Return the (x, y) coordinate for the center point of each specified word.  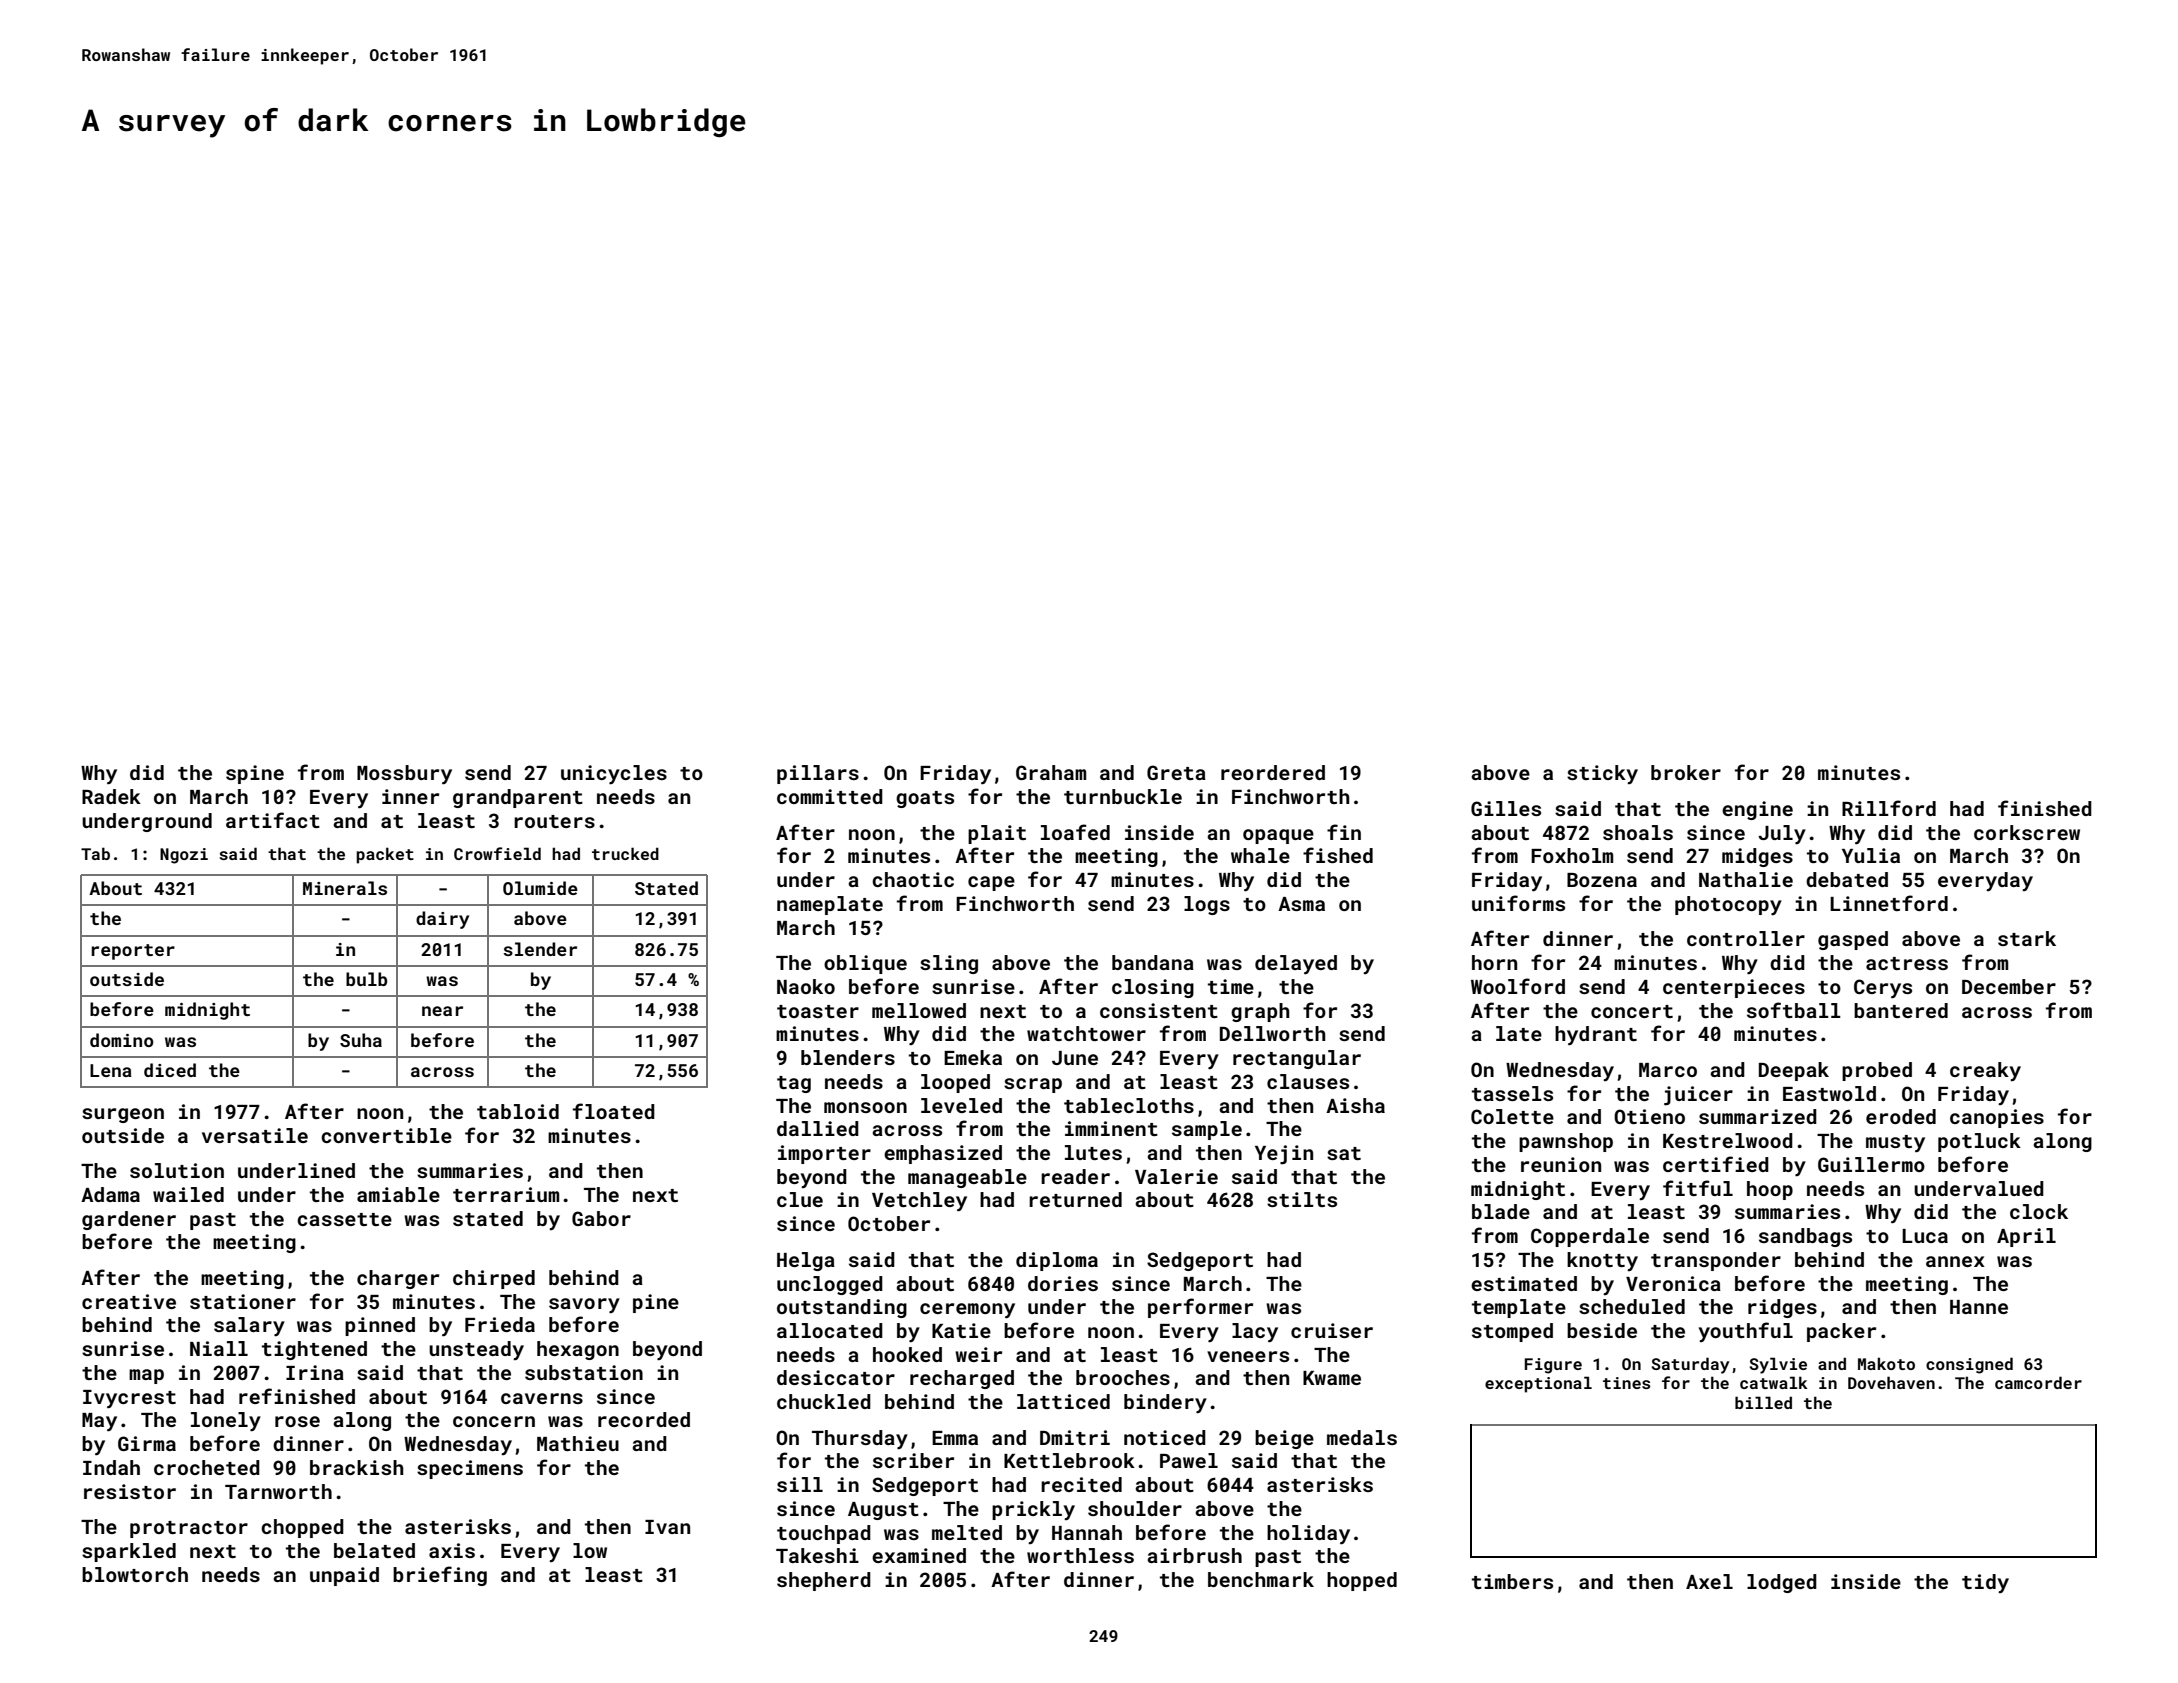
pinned (380, 1326)
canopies (1997, 1118)
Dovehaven (1891, 1382)
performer (1200, 1308)
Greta (1176, 772)
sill (800, 1484)
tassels (1512, 1093)
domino (122, 1040)
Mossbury (404, 774)
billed (1763, 1402)
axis (452, 1550)
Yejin (1284, 1155)
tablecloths (1129, 1105)
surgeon (123, 1115)
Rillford (1889, 808)
